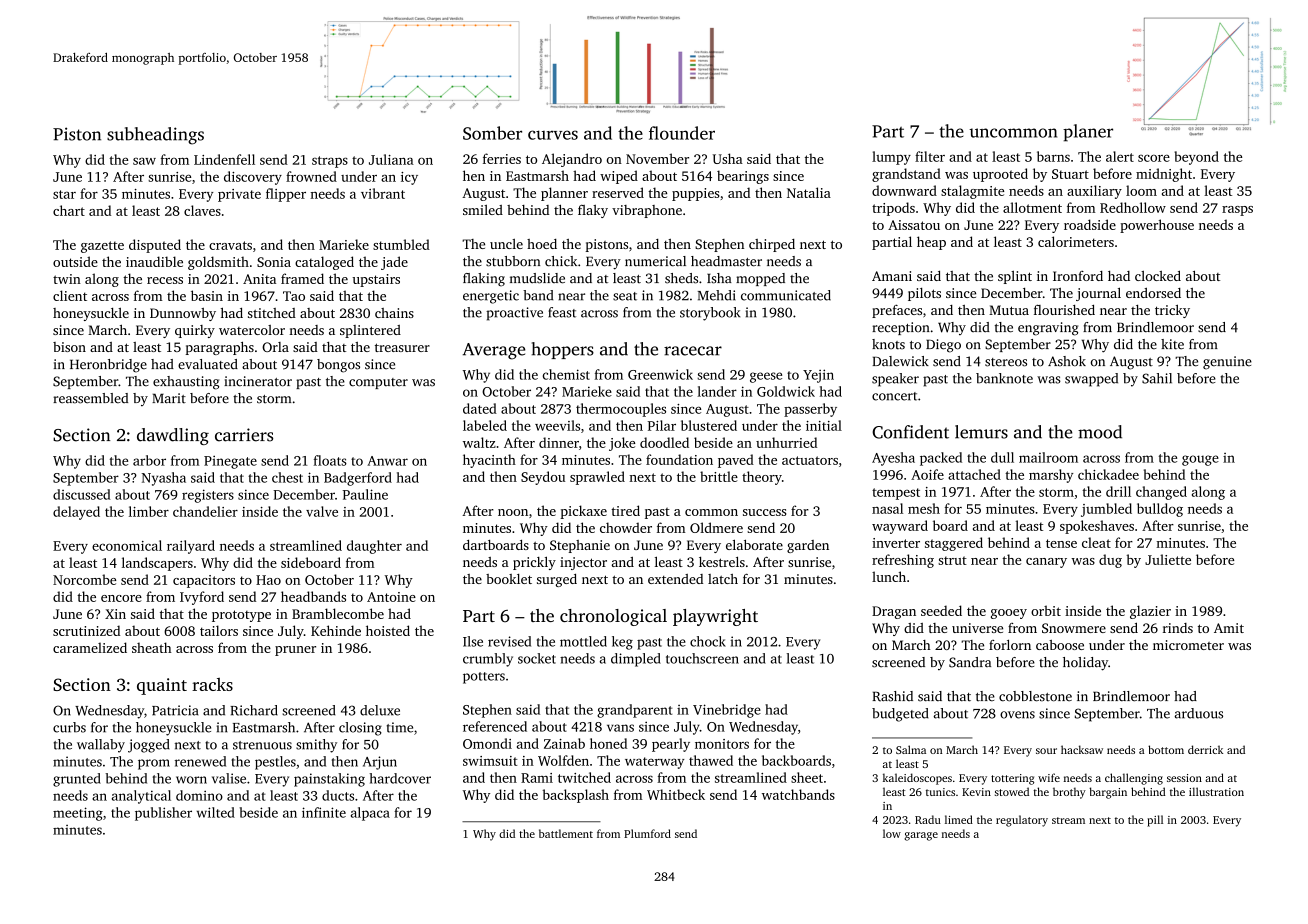  I want to click on Somber, so click(492, 133).
